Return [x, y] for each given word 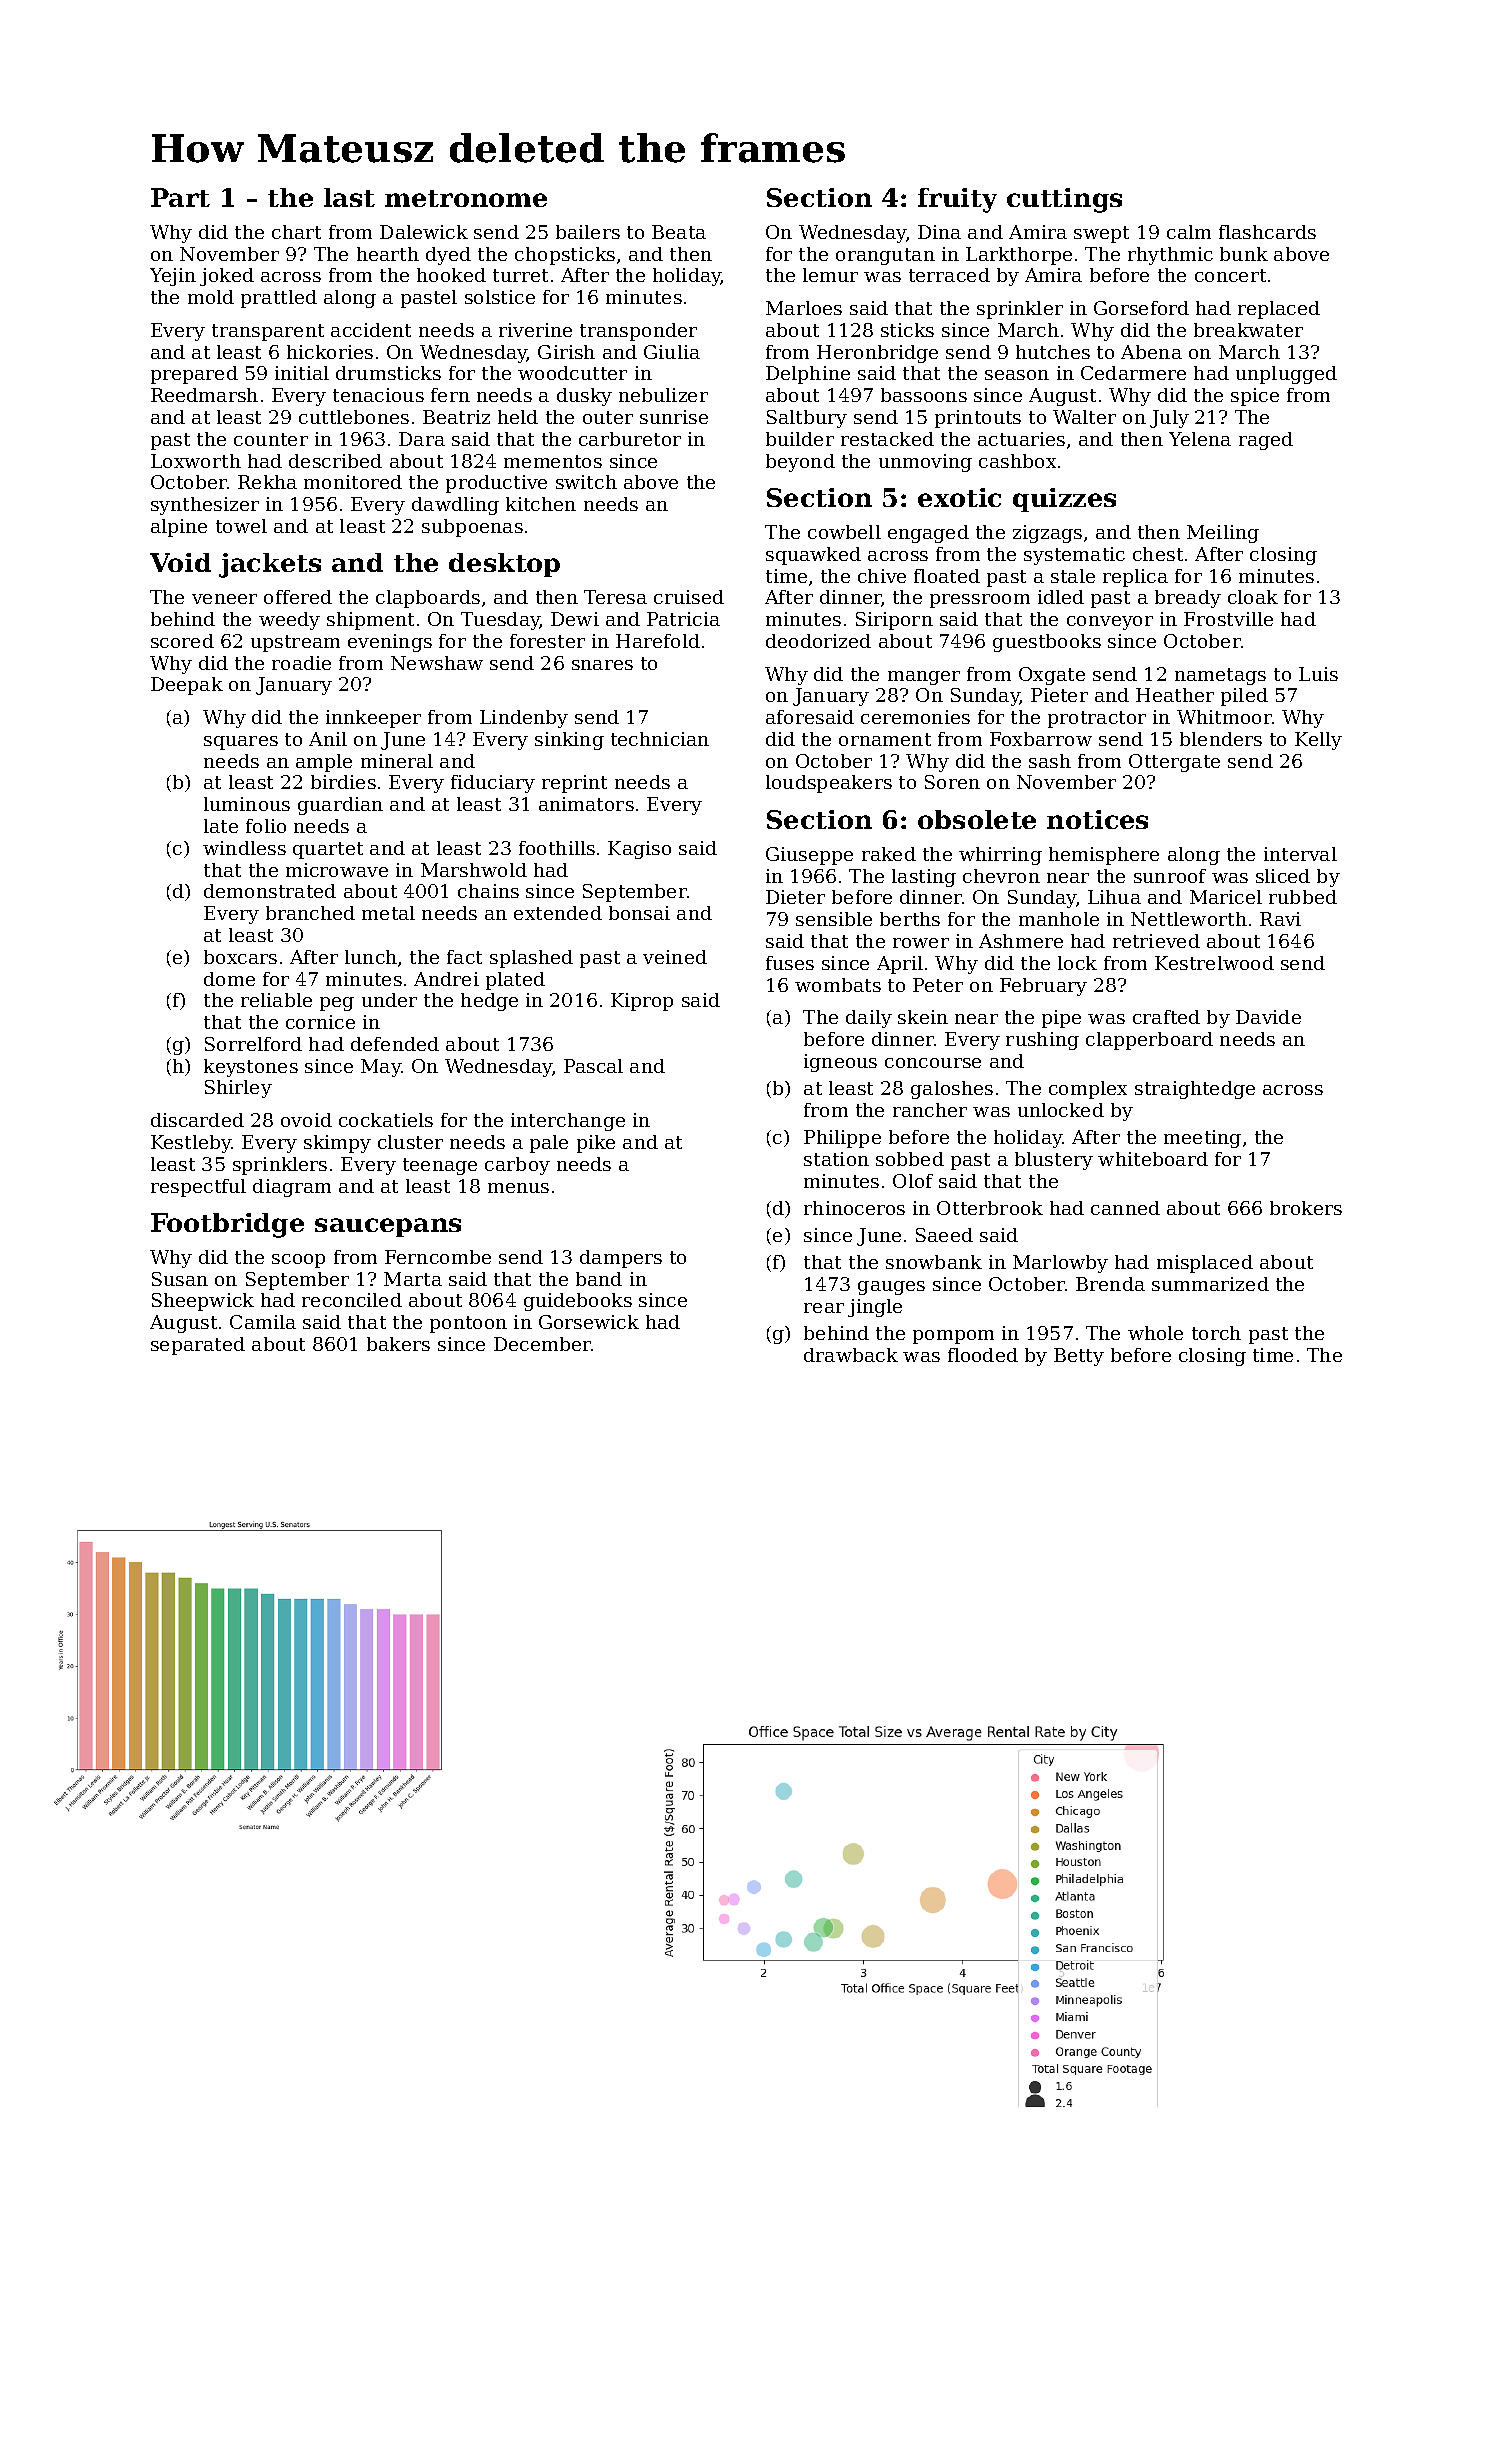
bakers [398, 1344]
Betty [1079, 1357]
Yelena [1200, 439]
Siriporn [894, 621]
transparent [268, 332]
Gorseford [1141, 308]
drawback [851, 1355]
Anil [328, 739]
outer [608, 417]
